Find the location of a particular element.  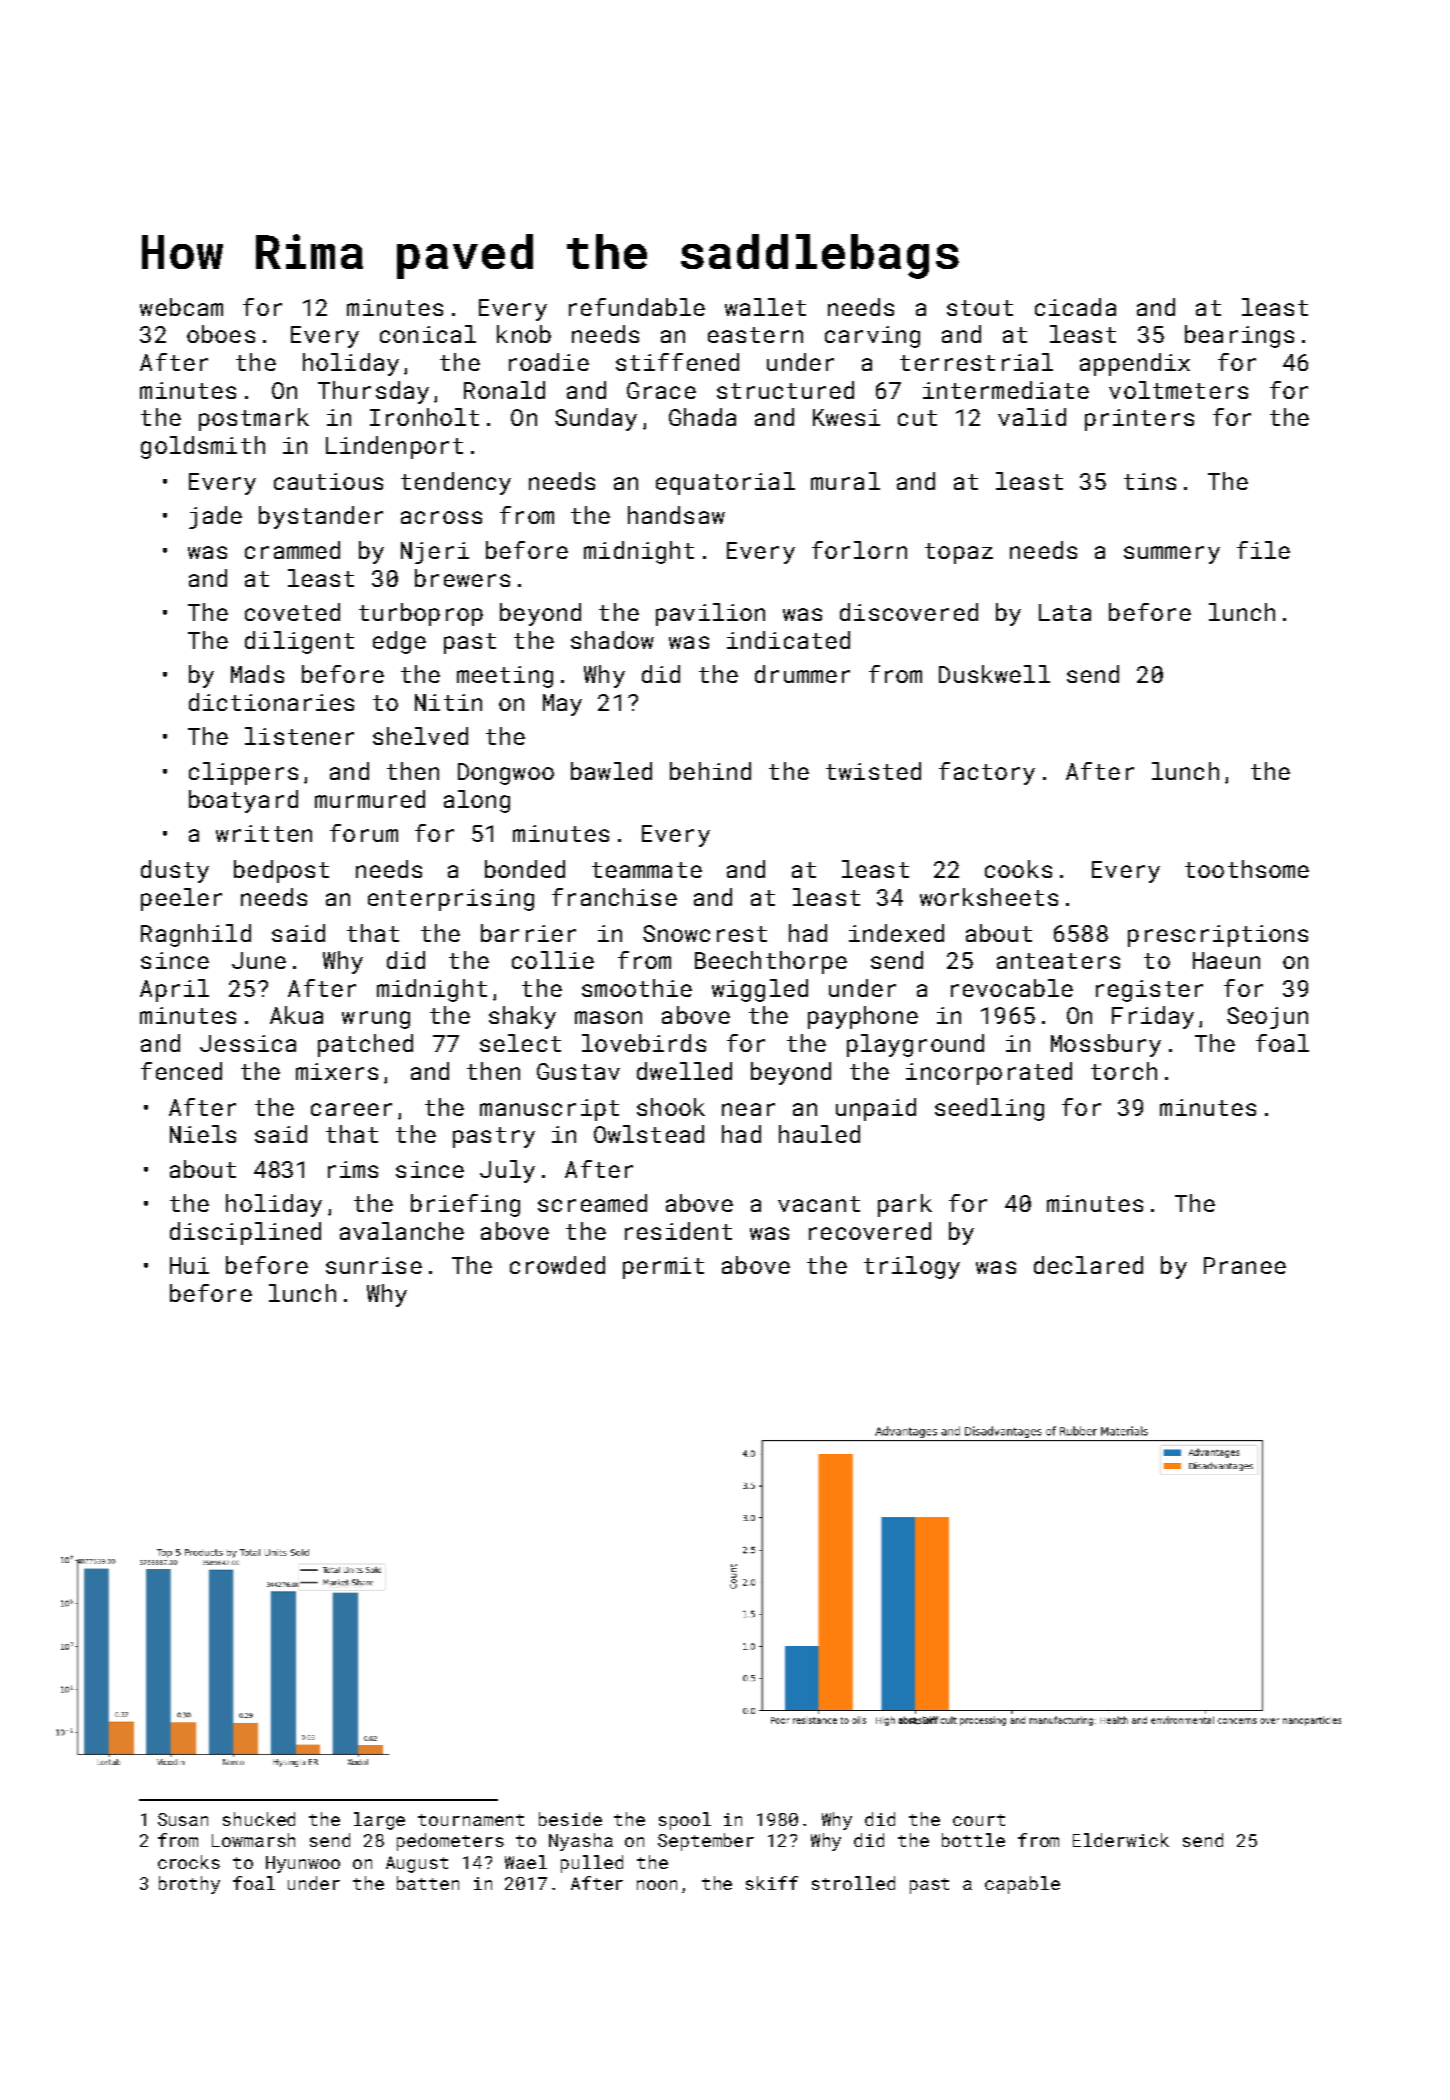

shadow is located at coordinates (612, 640).
